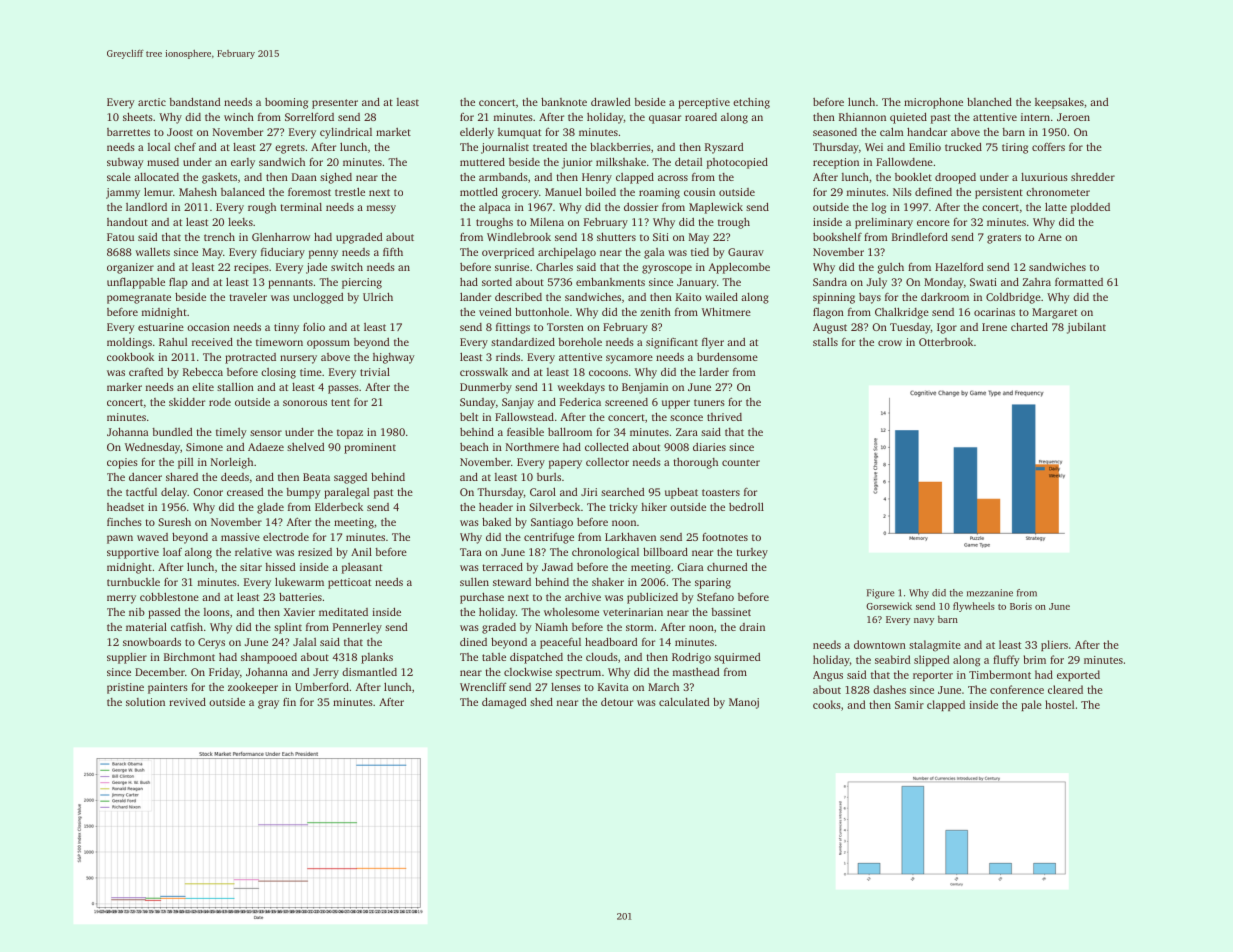 This image has width=1233, height=952. What do you see at coordinates (145, 702) in the image?
I see `solution` at bounding box center [145, 702].
